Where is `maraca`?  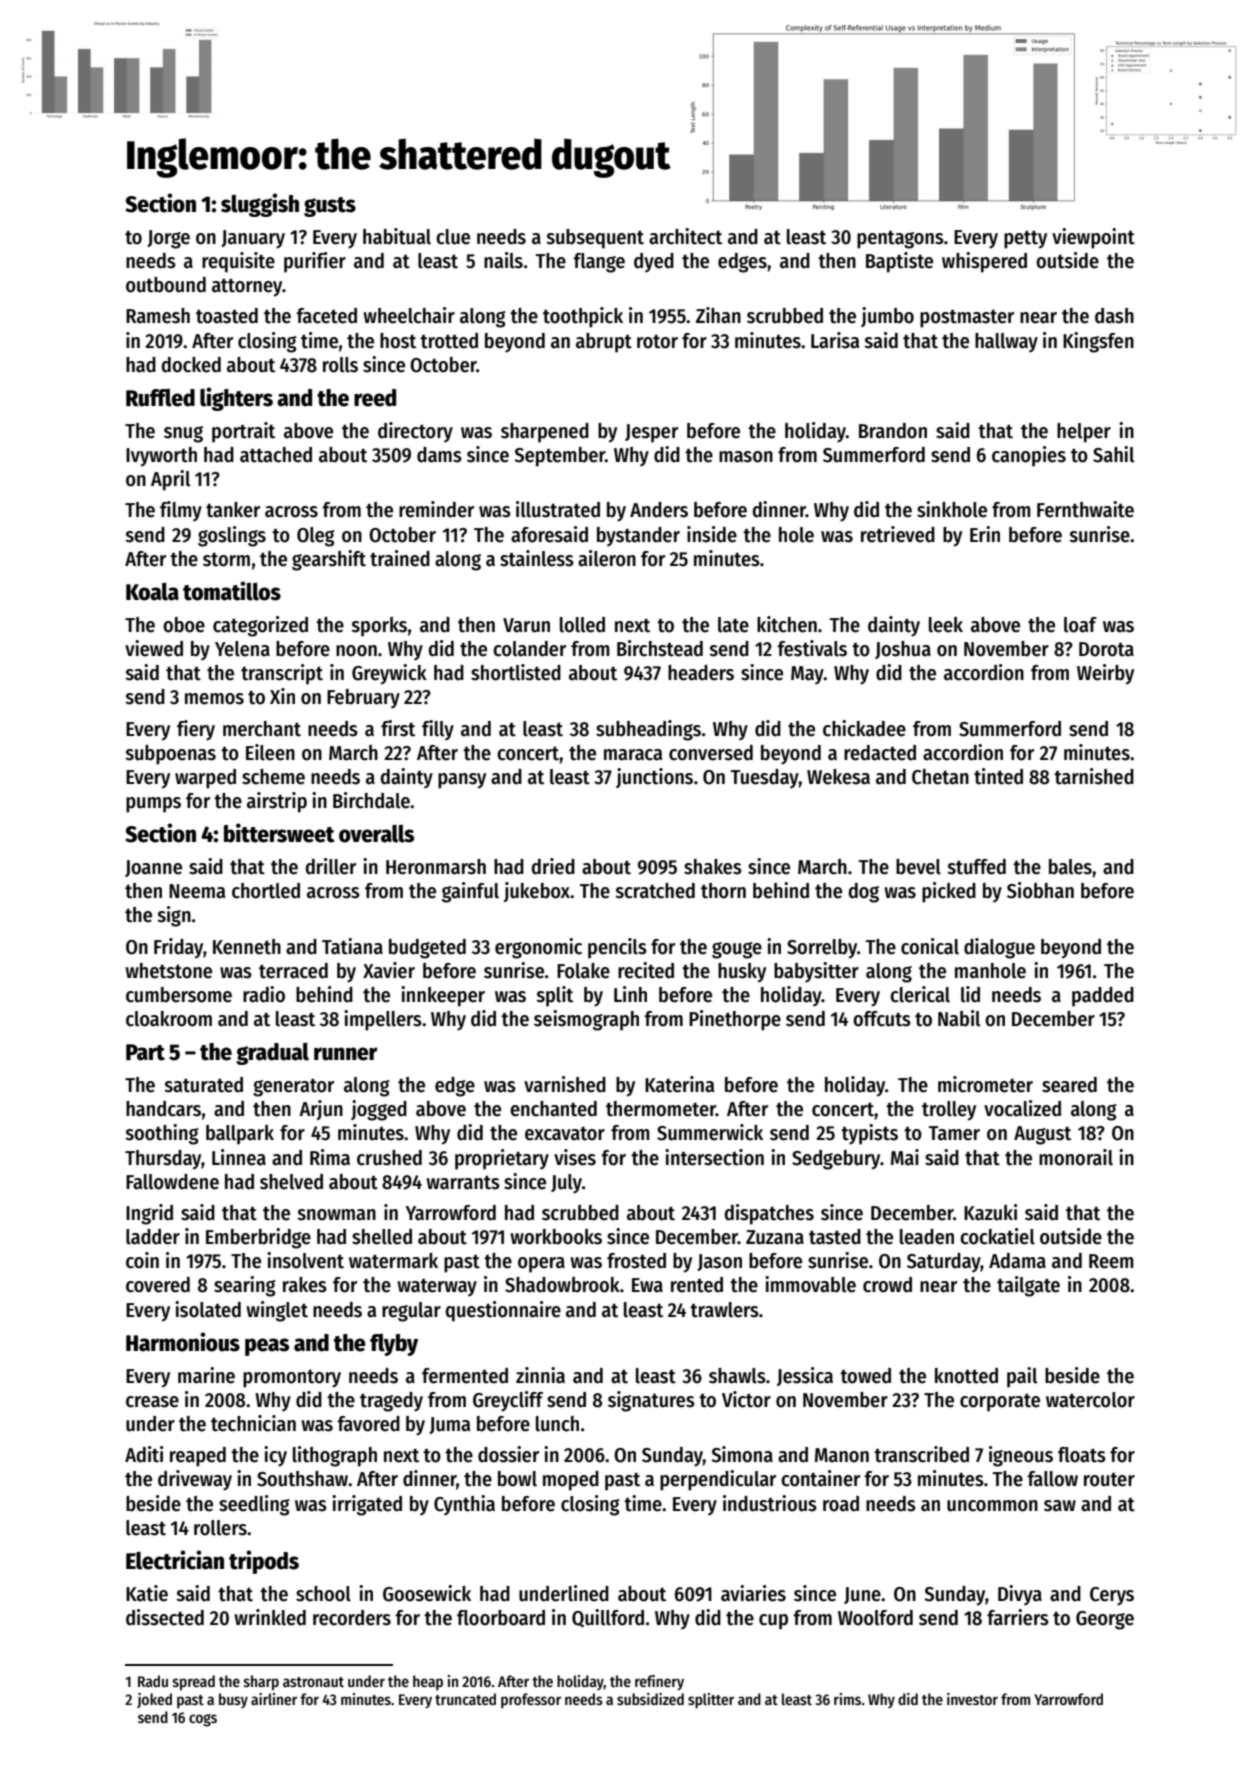 maraca is located at coordinates (633, 755).
